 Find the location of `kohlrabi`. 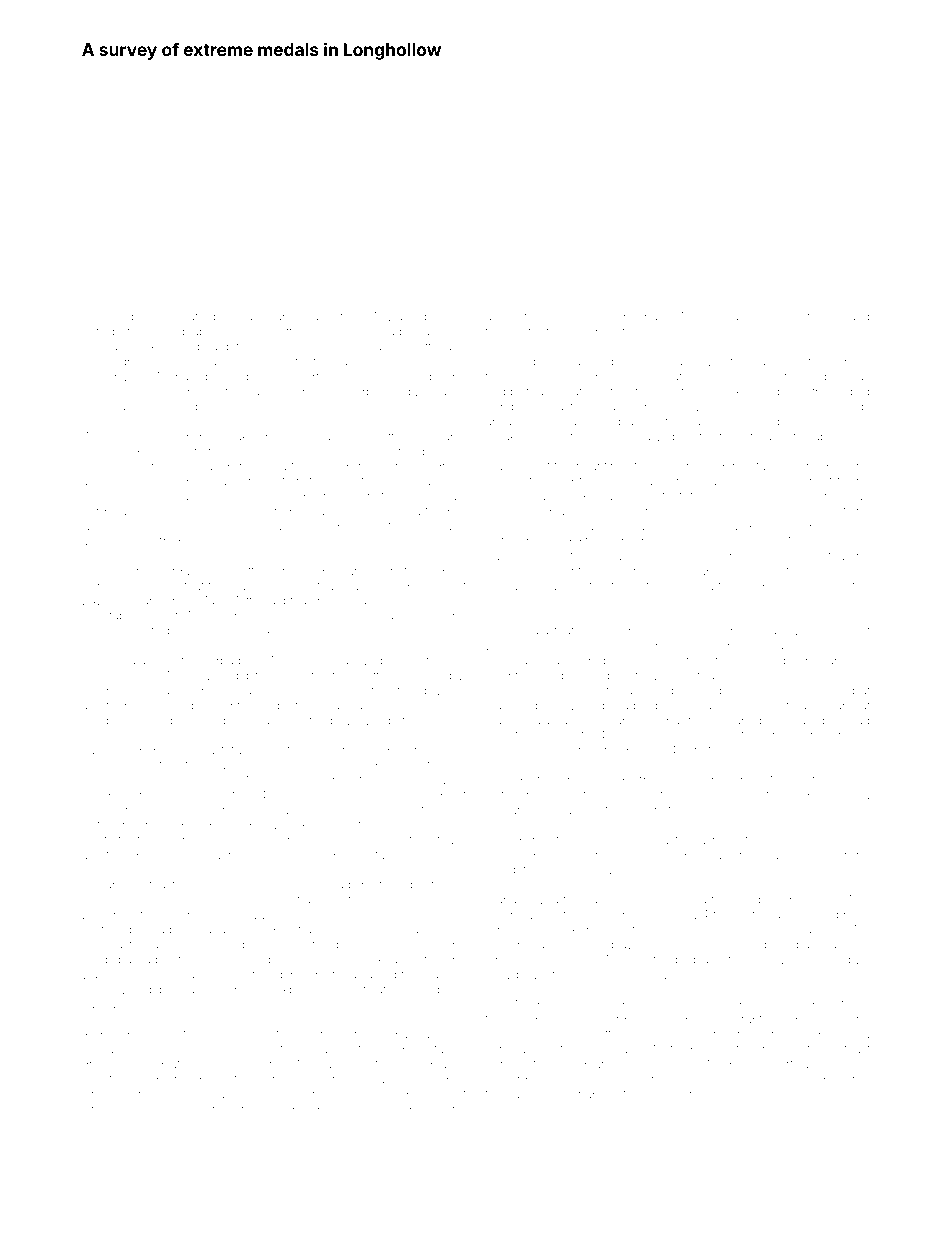

kohlrabi is located at coordinates (179, 840).
